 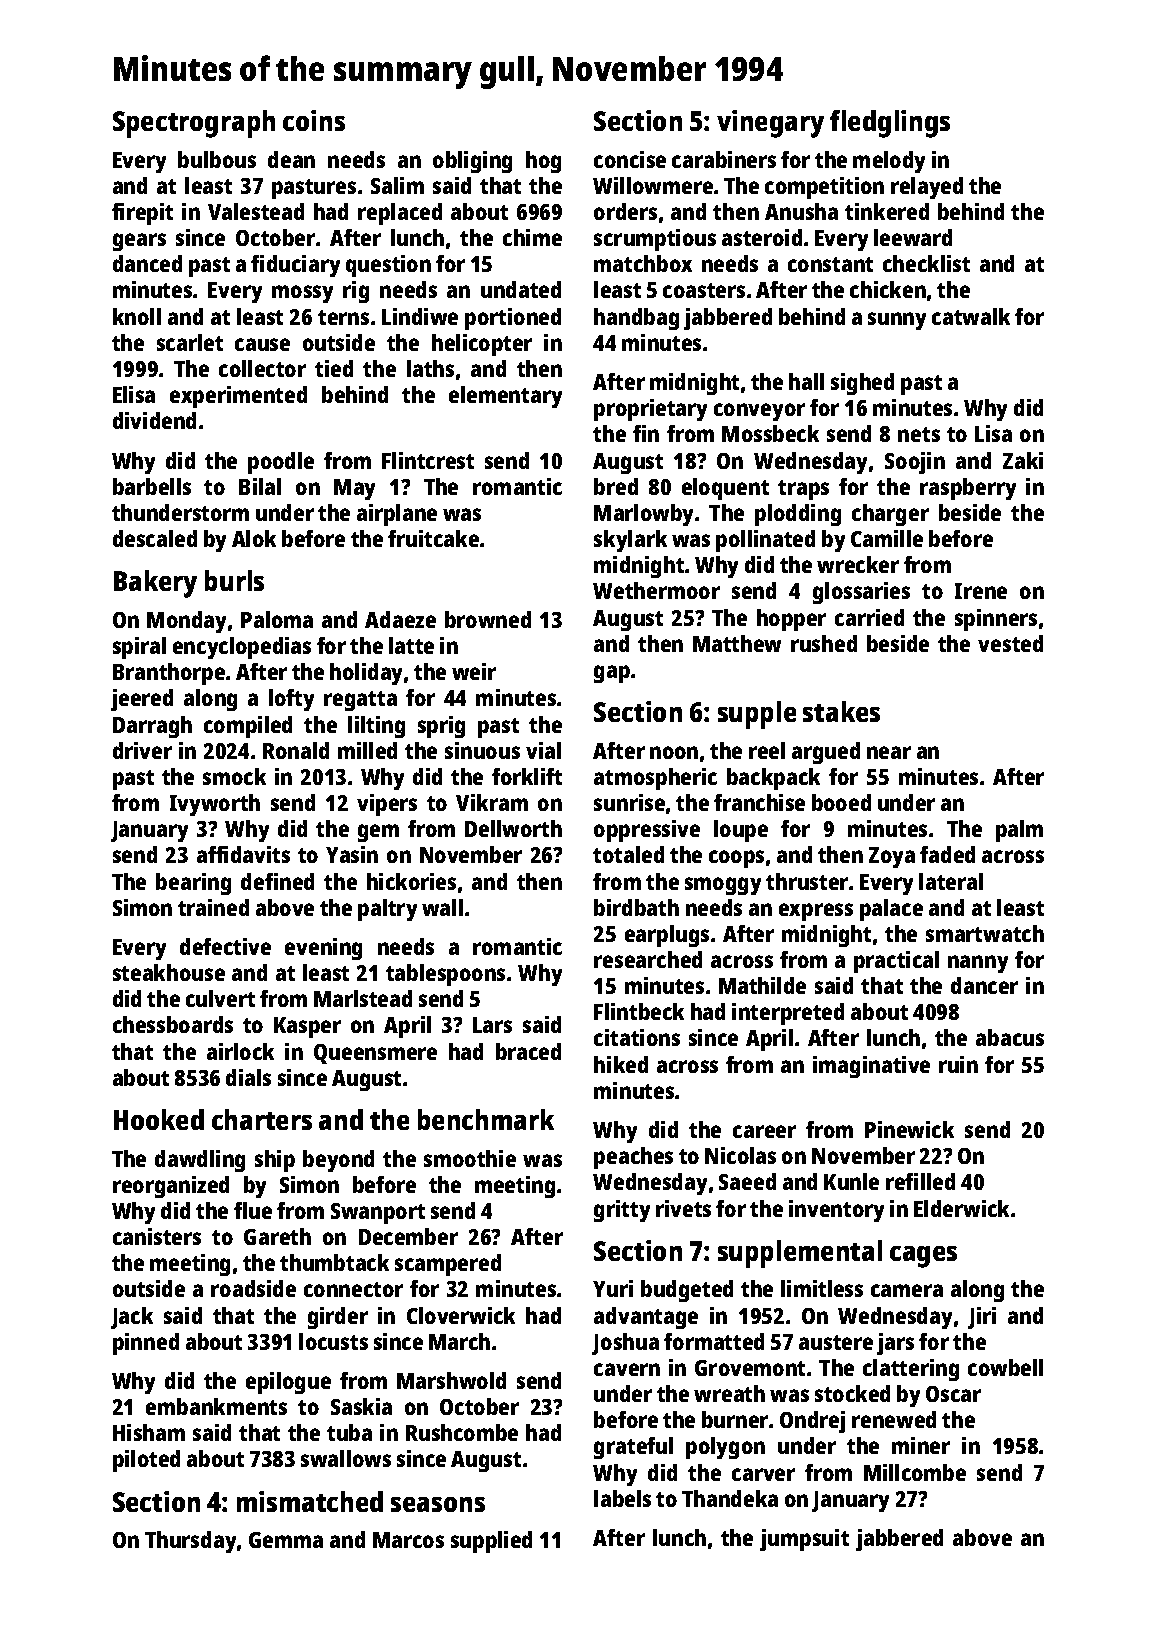 I want to click on noon, so click(x=674, y=752).
